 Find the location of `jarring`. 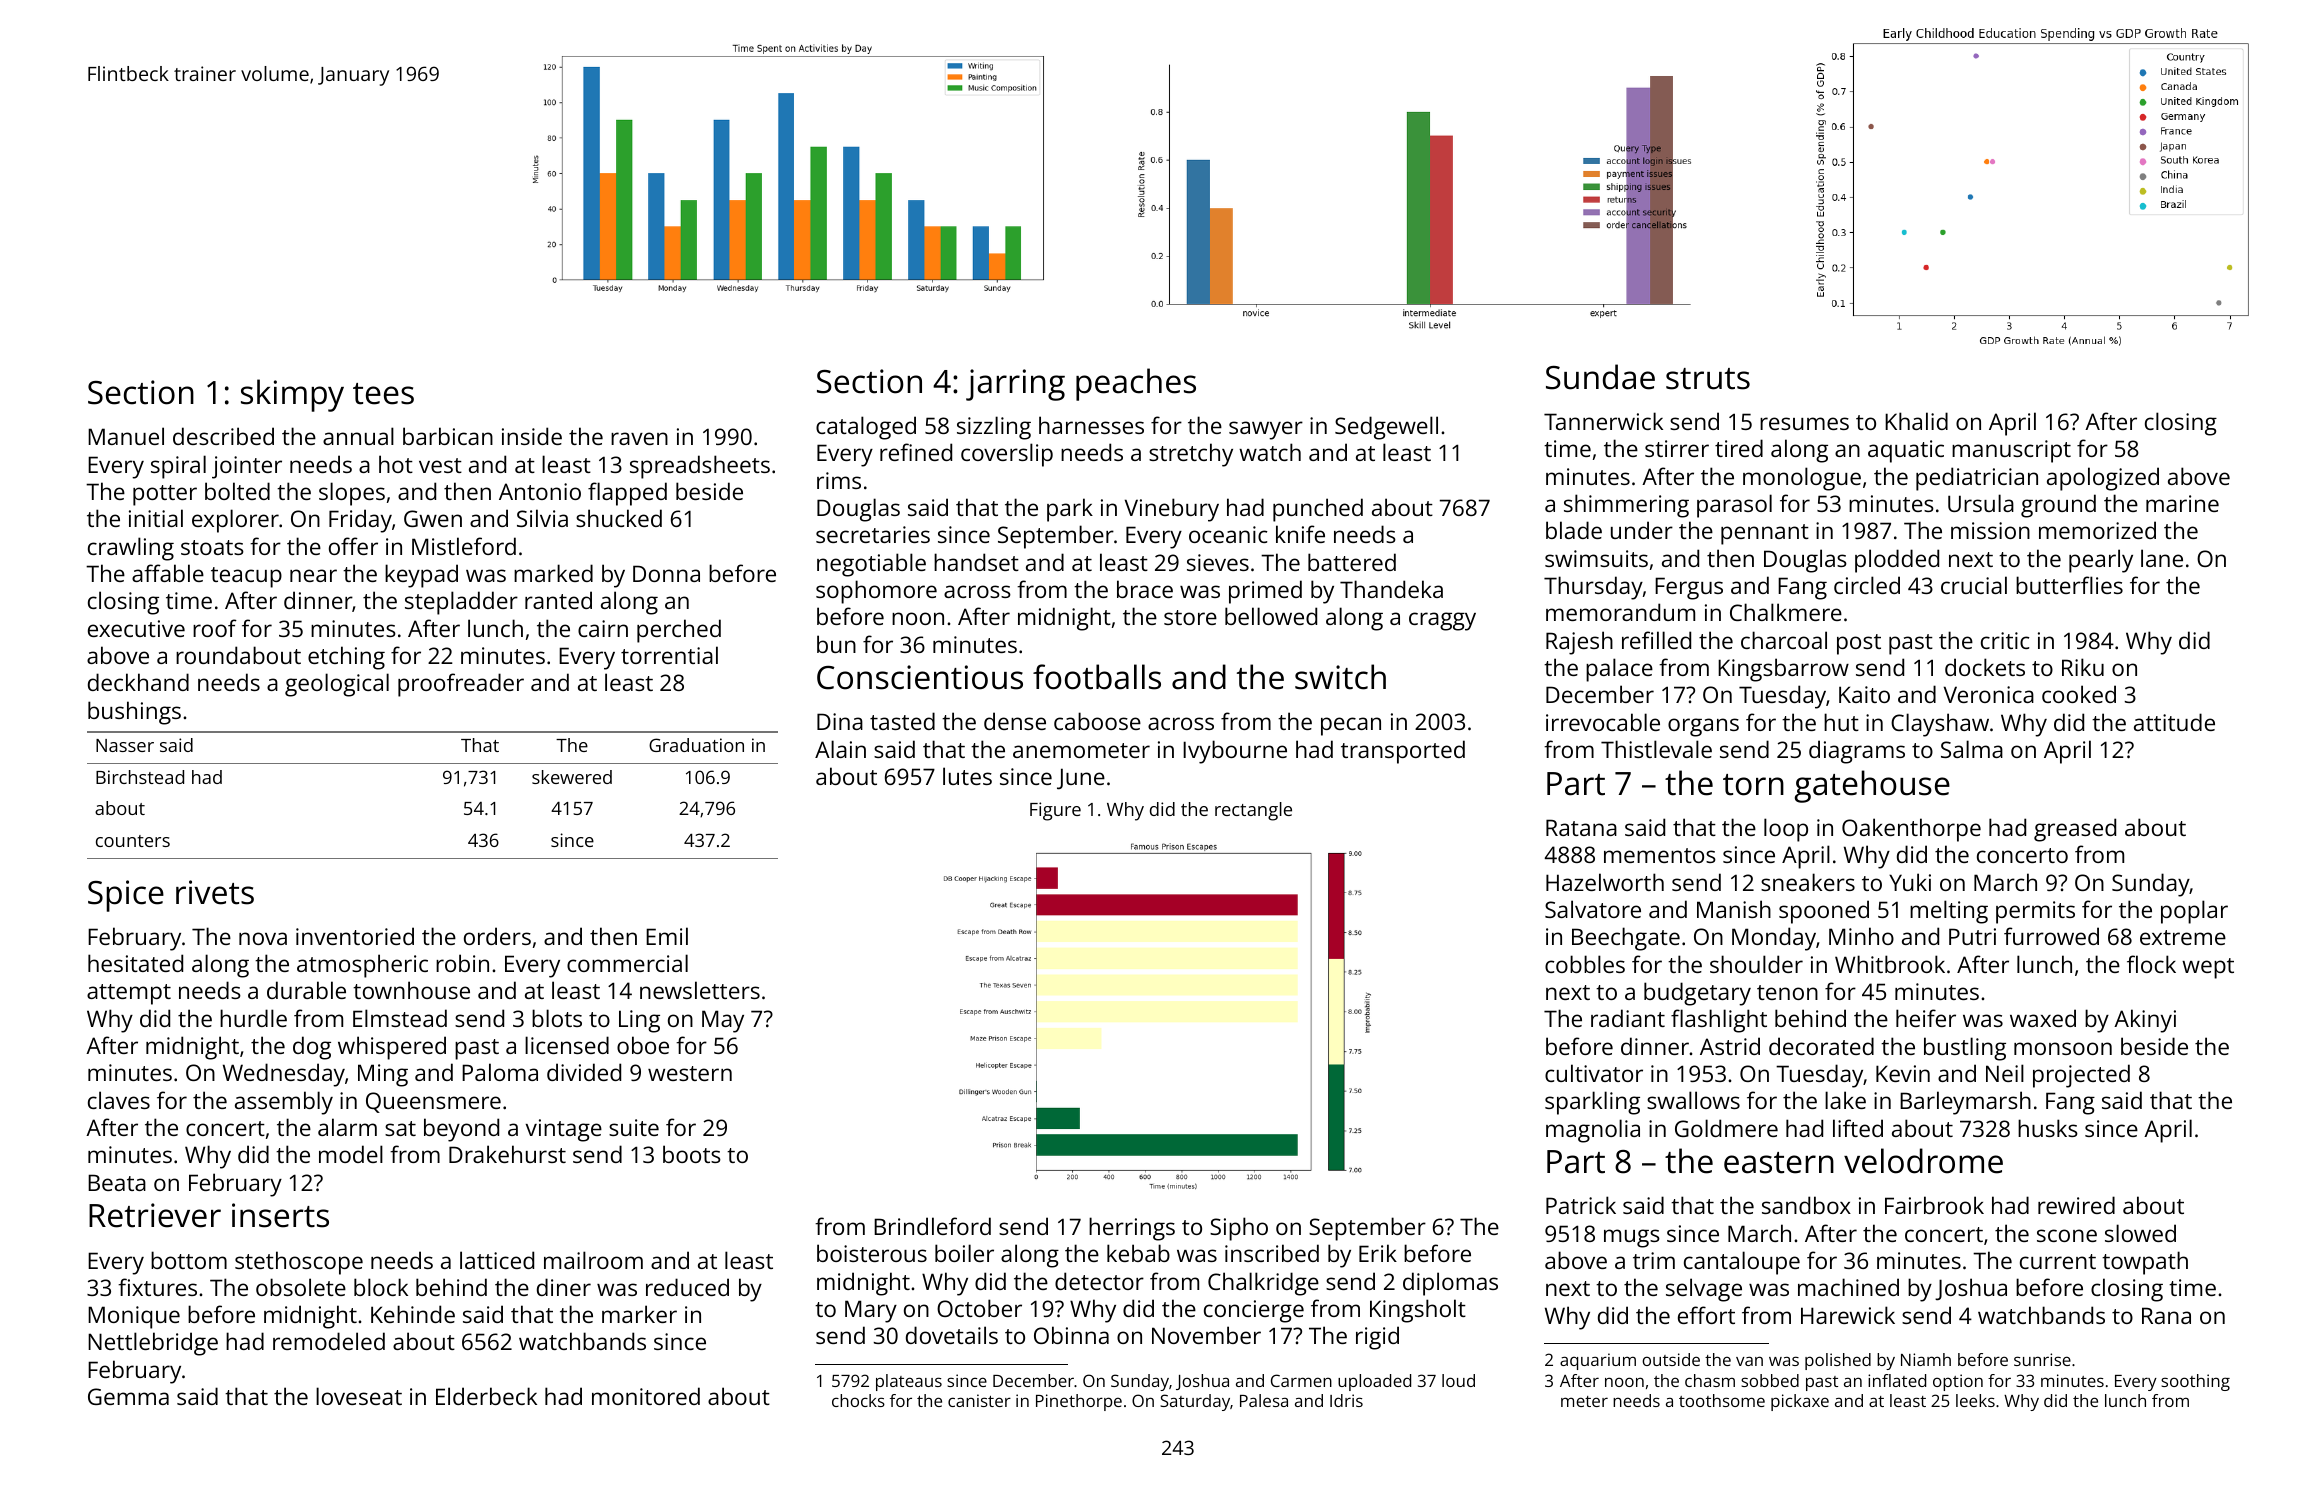

jarring is located at coordinates (1015, 385).
